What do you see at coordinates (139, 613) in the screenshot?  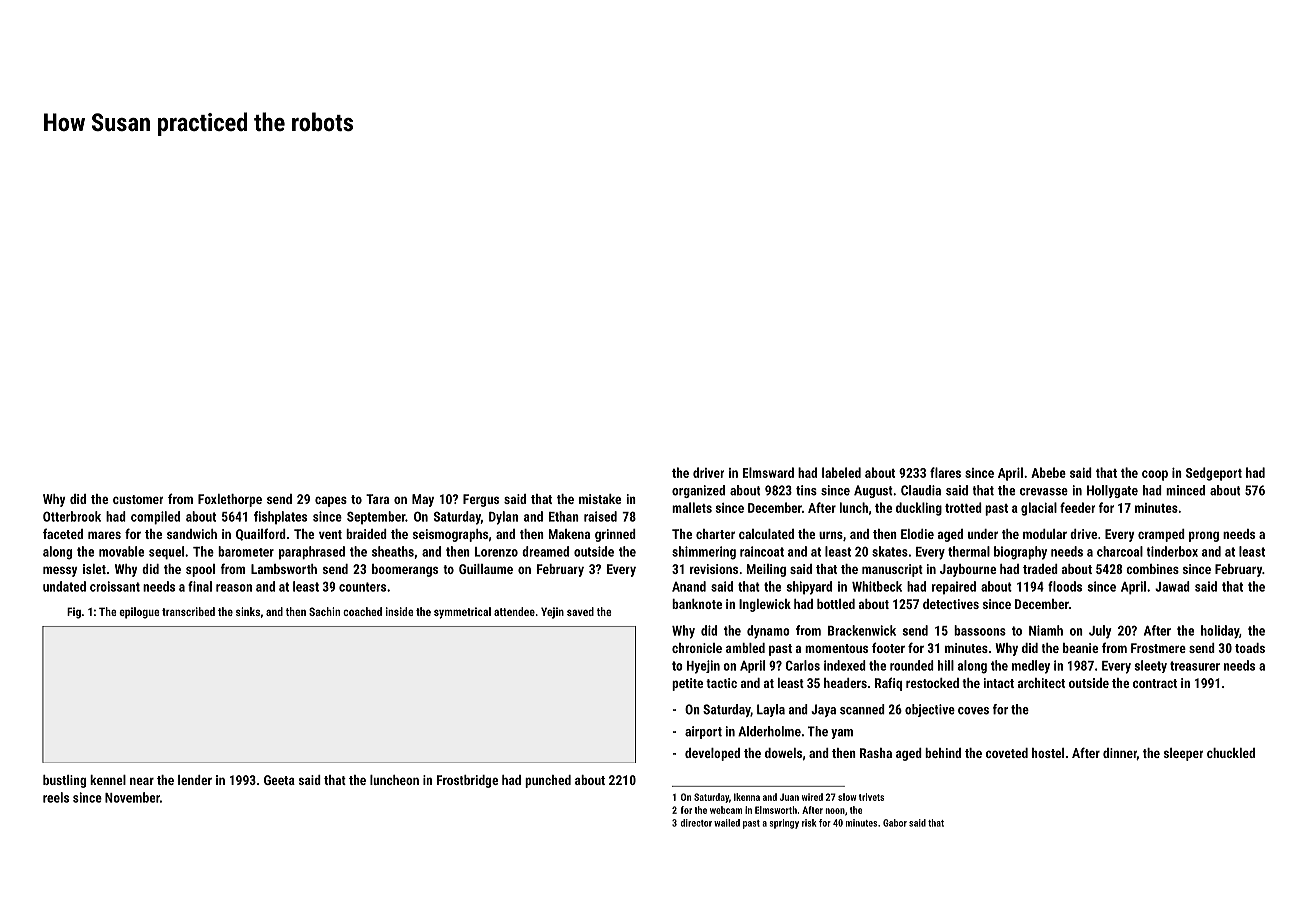 I see `epilogue` at bounding box center [139, 613].
